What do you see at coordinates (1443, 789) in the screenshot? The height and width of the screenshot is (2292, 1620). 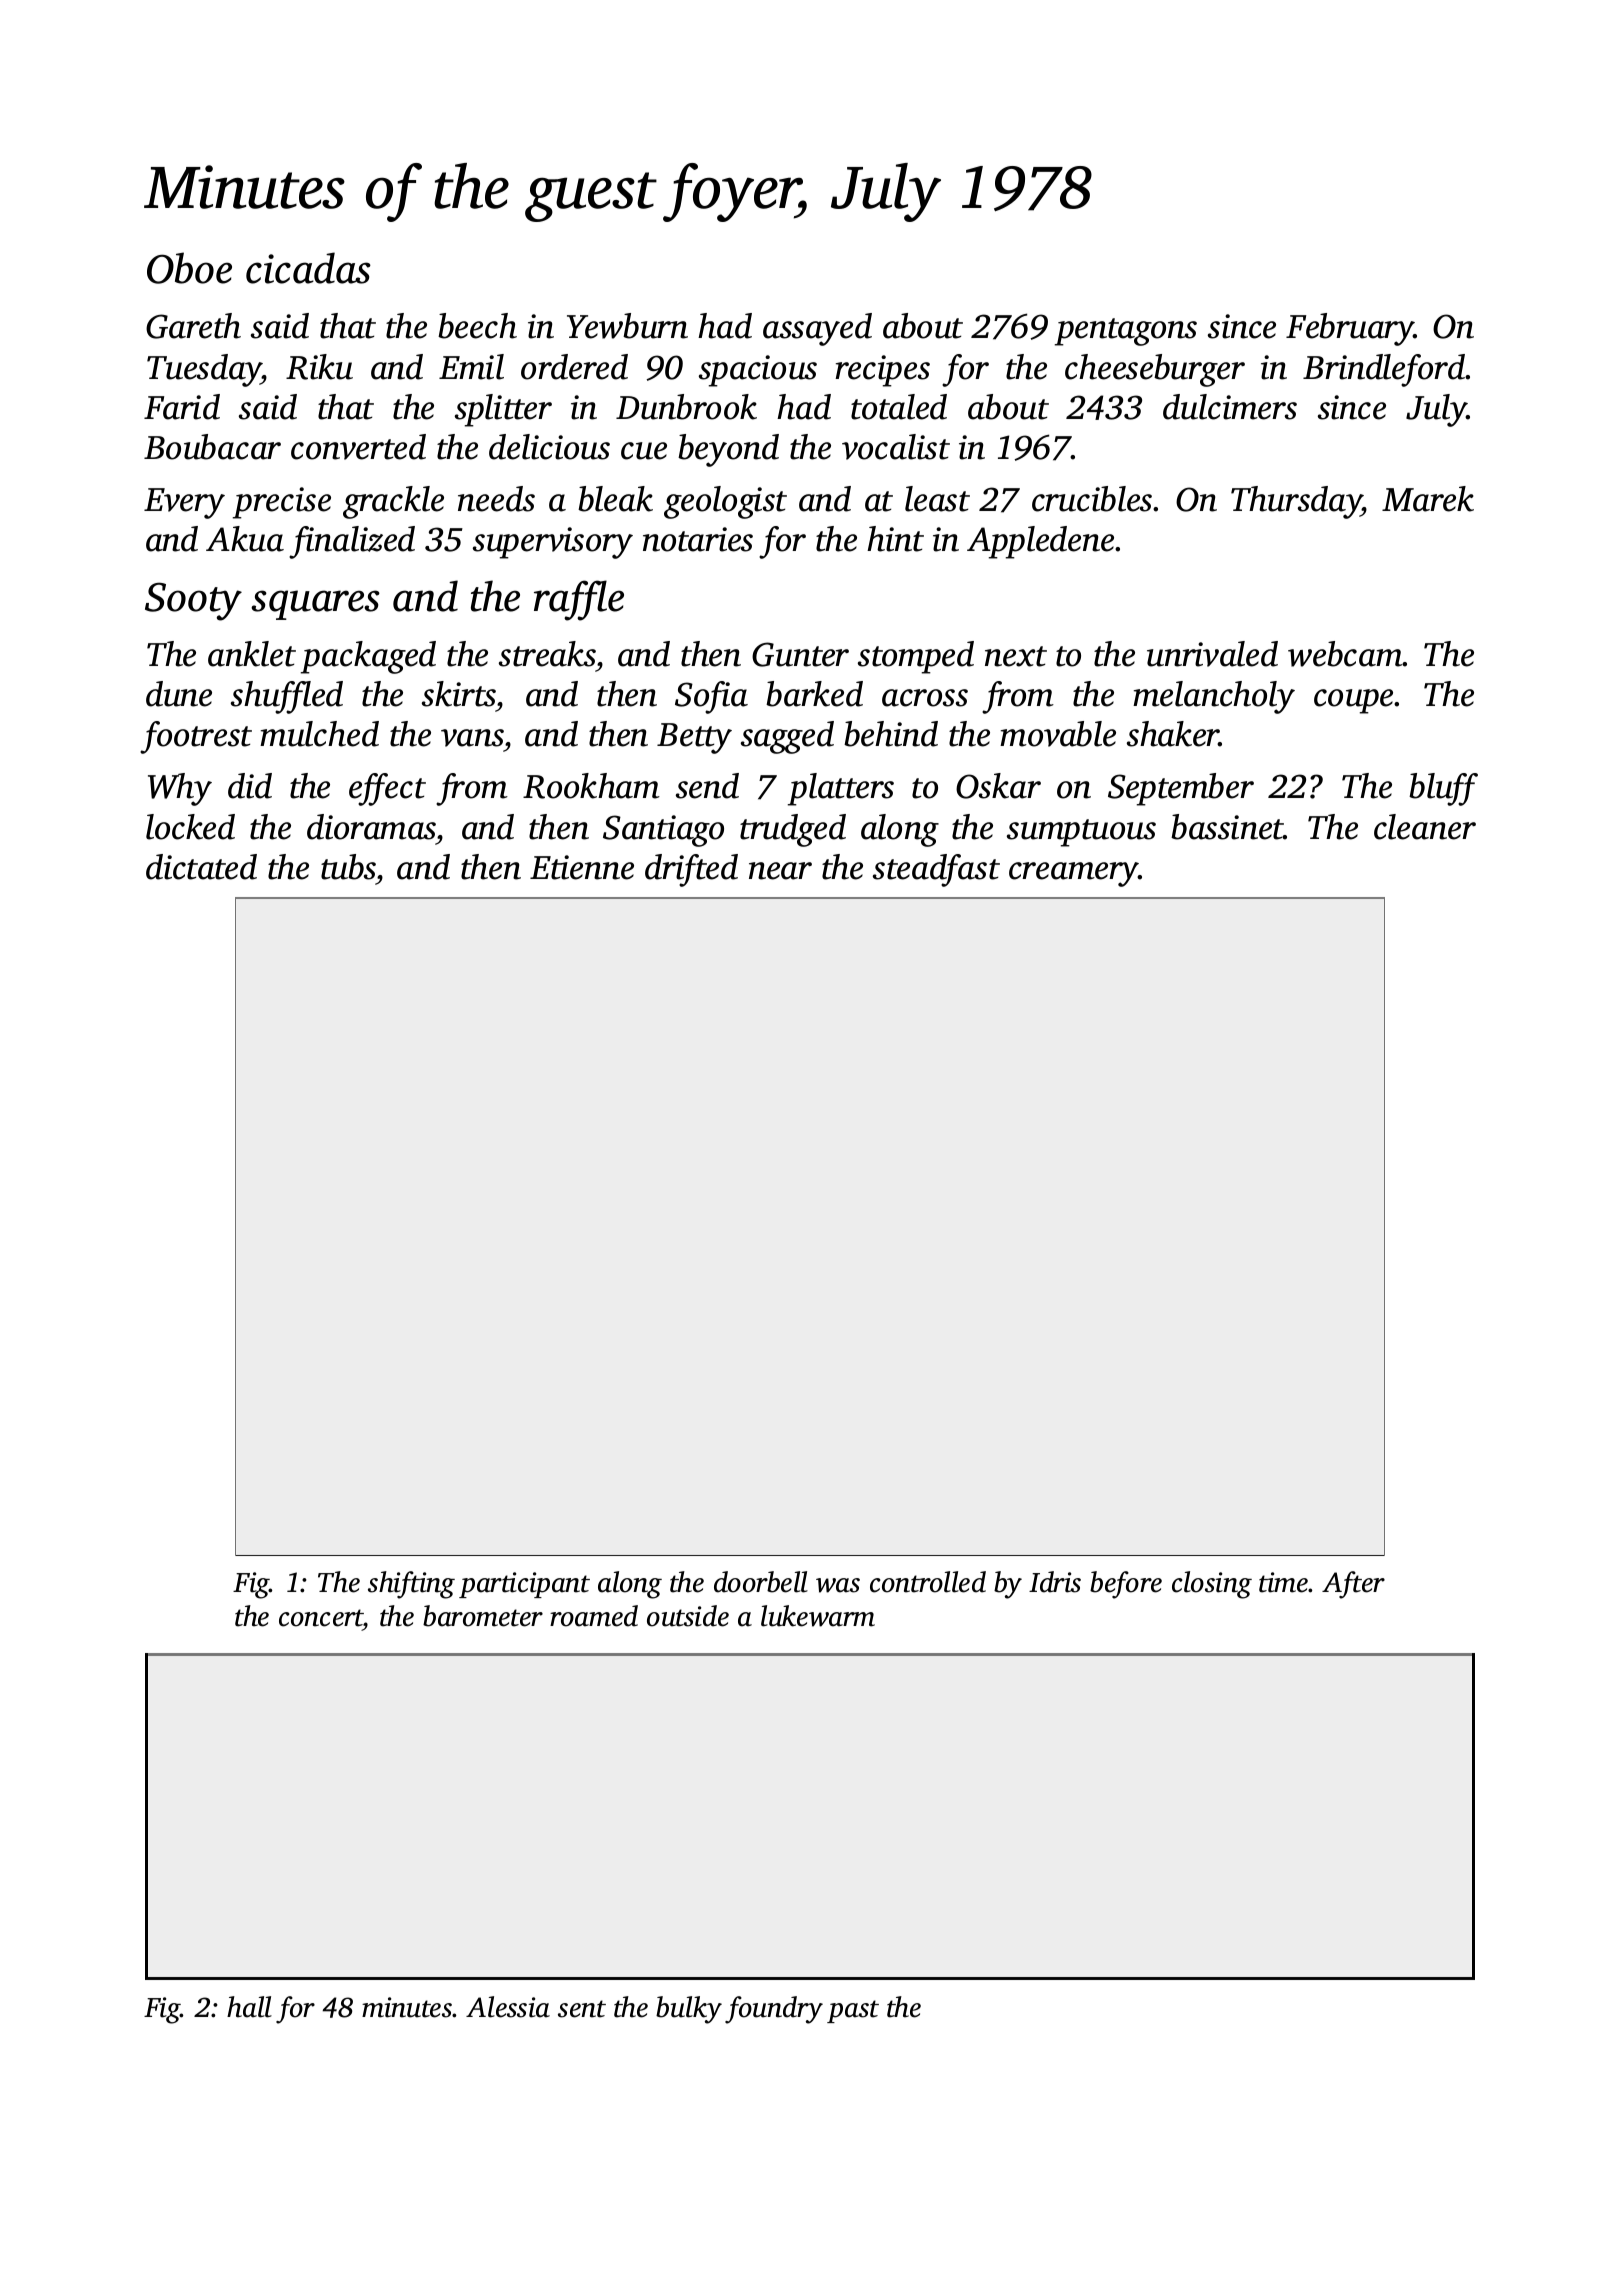 I see `bluff` at bounding box center [1443, 789].
